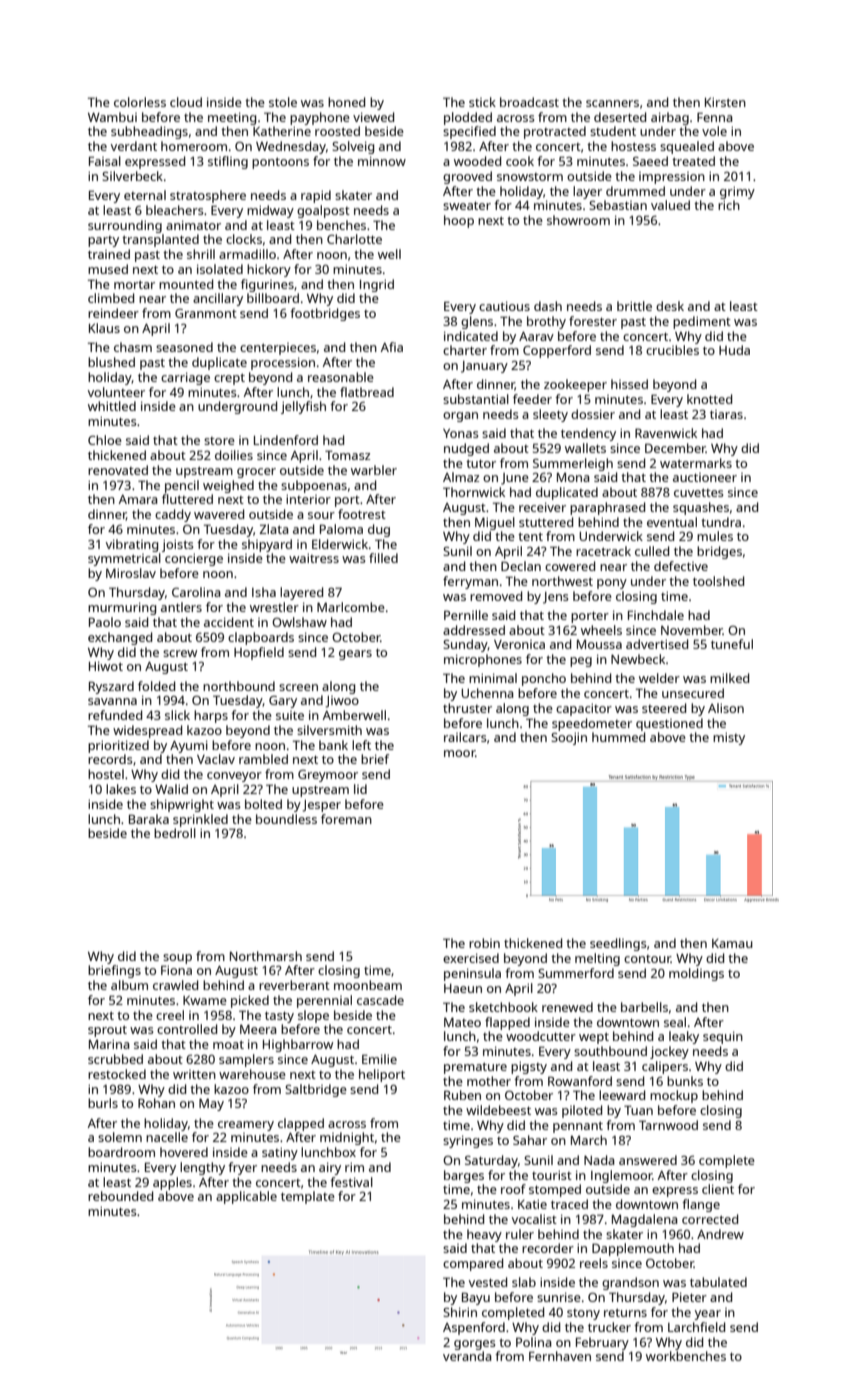 This page has width=849, height=1400. I want to click on paraphrased, so click(607, 508).
